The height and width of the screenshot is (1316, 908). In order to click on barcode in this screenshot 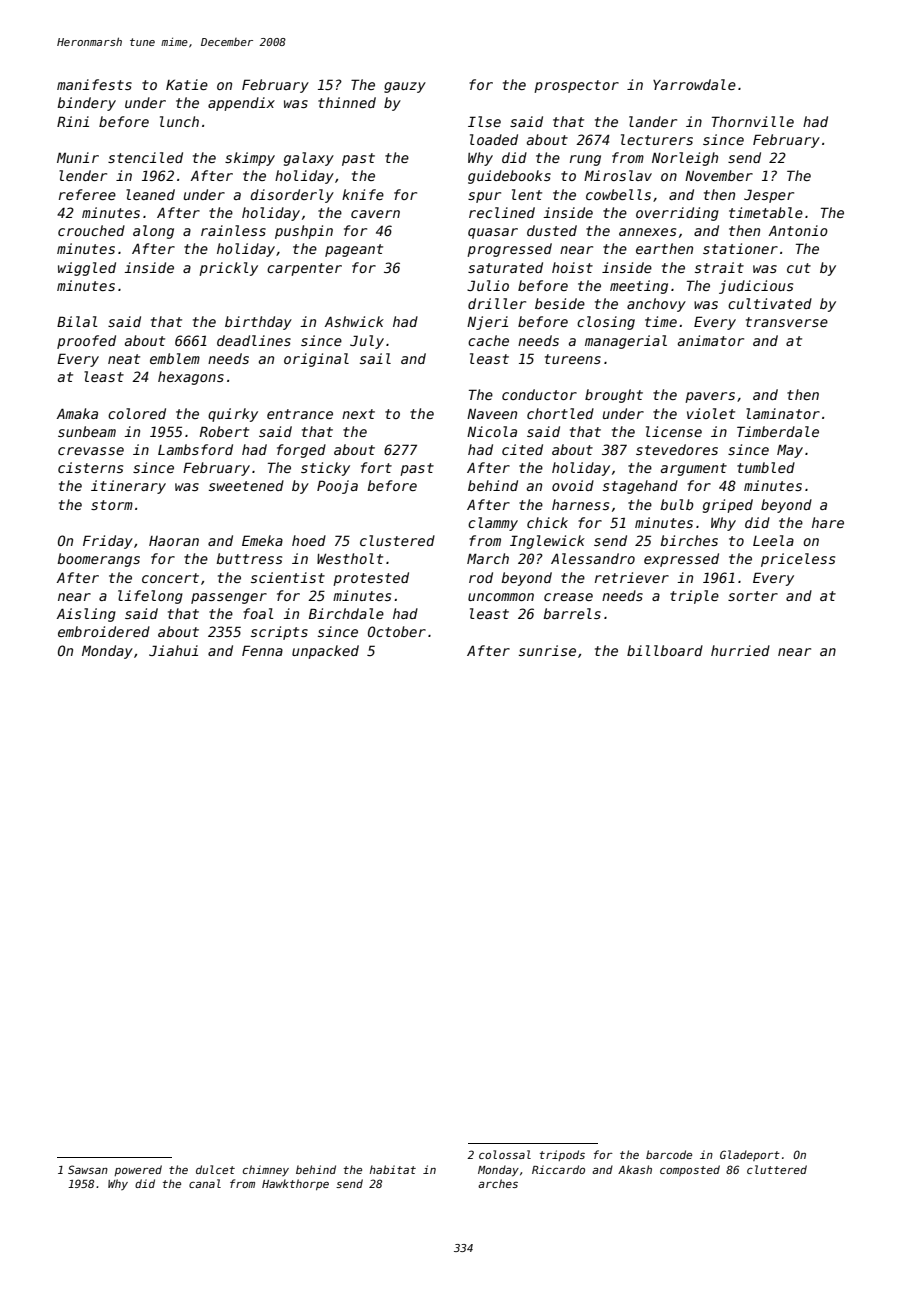, I will do `click(669, 1154)`.
